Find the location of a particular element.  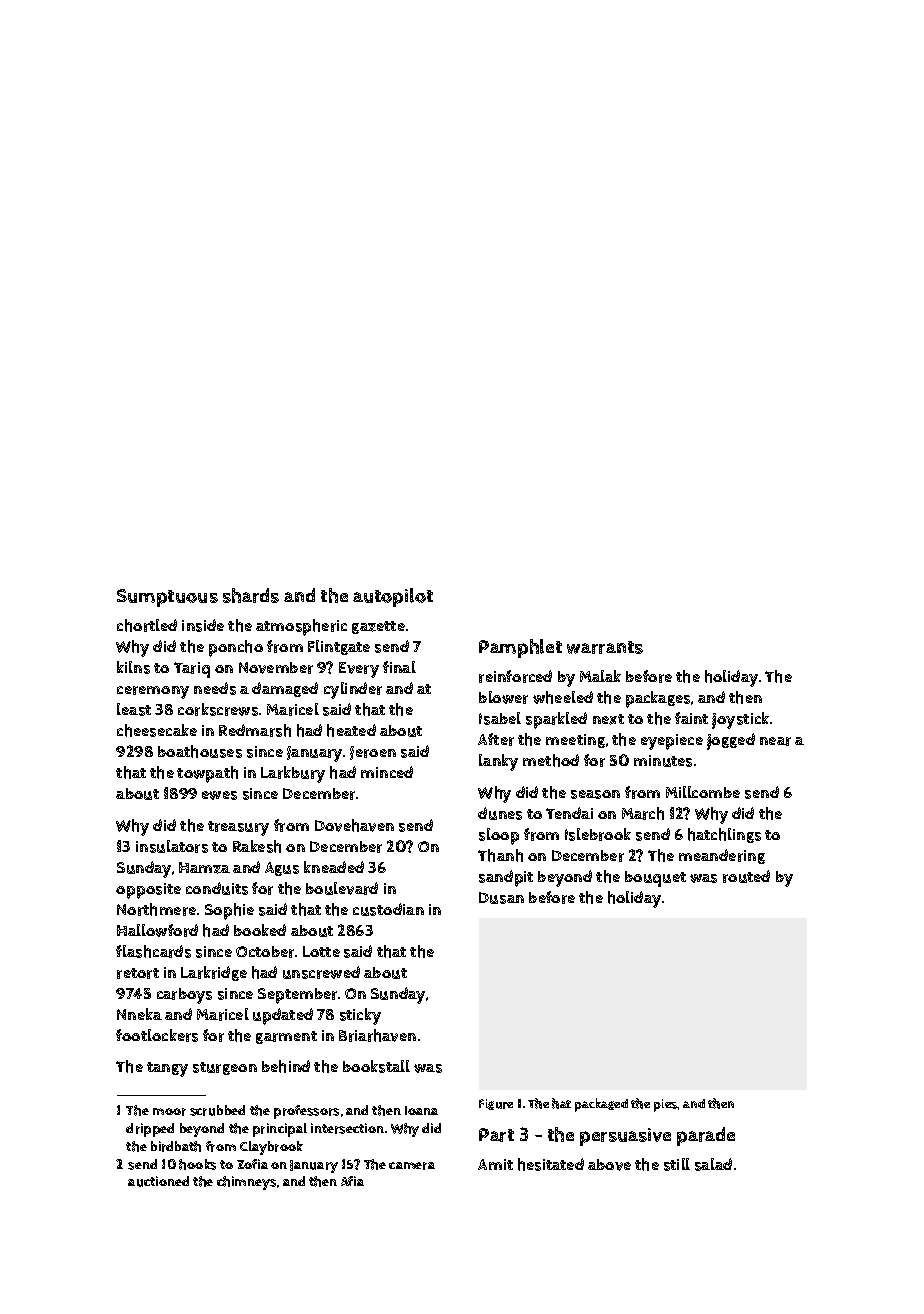

autopilot is located at coordinates (393, 597).
